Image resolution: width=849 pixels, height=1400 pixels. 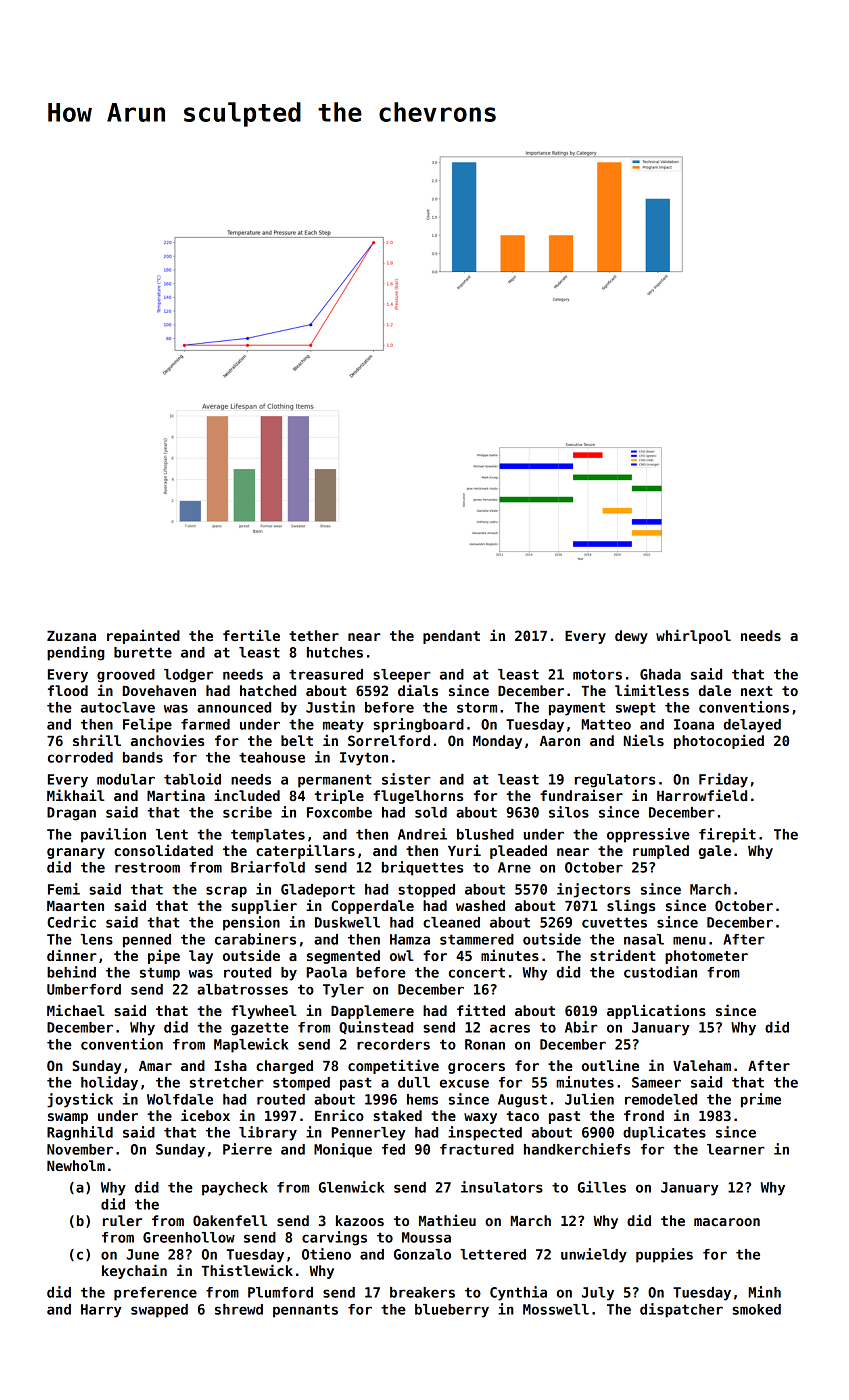 What do you see at coordinates (159, 1311) in the document?
I see `swapped` at bounding box center [159, 1311].
